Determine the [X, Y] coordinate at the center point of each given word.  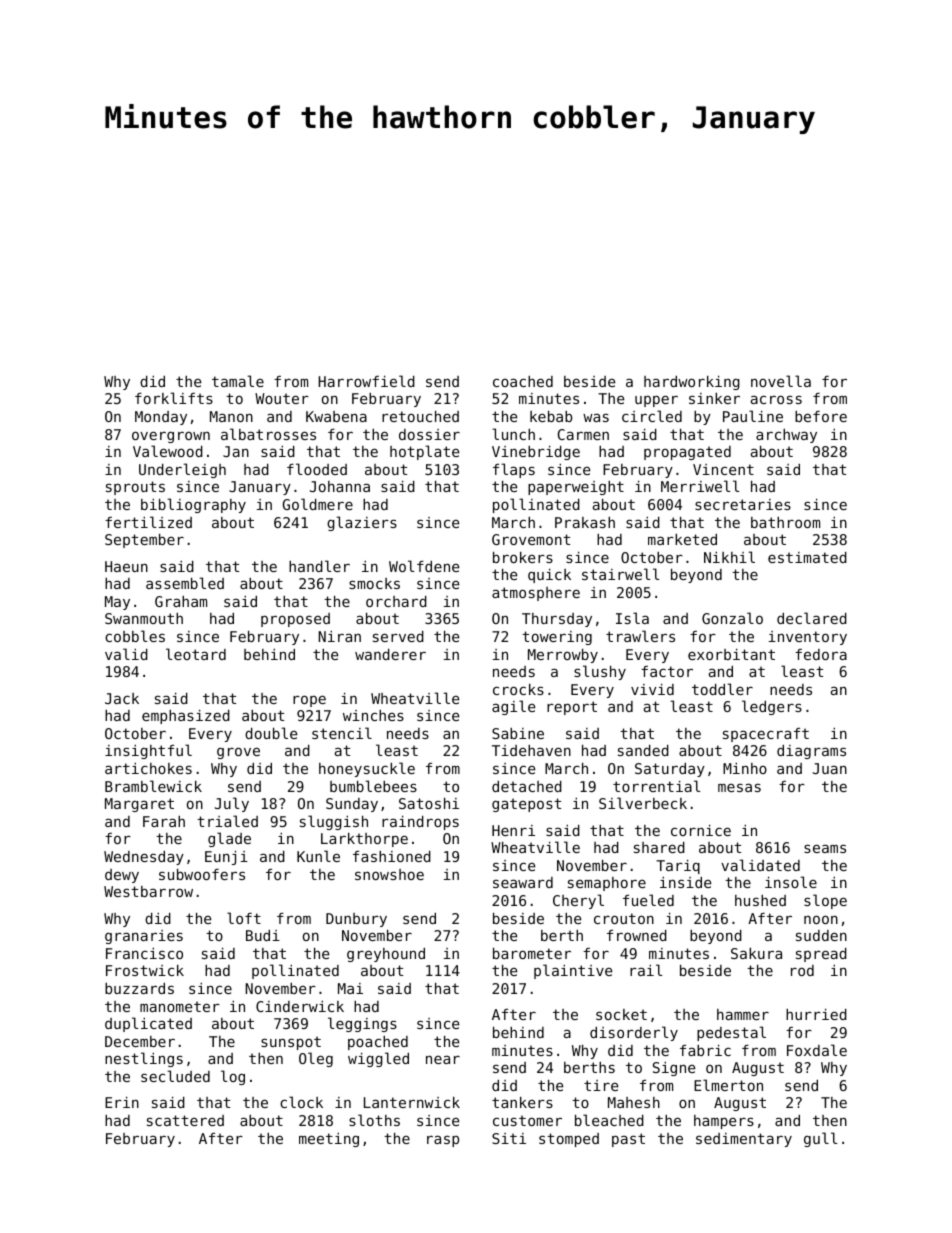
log [233, 1077]
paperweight [576, 488]
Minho [745, 768]
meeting [329, 1140]
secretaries [743, 504]
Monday [161, 418]
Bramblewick [153, 786]
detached [527, 786]
